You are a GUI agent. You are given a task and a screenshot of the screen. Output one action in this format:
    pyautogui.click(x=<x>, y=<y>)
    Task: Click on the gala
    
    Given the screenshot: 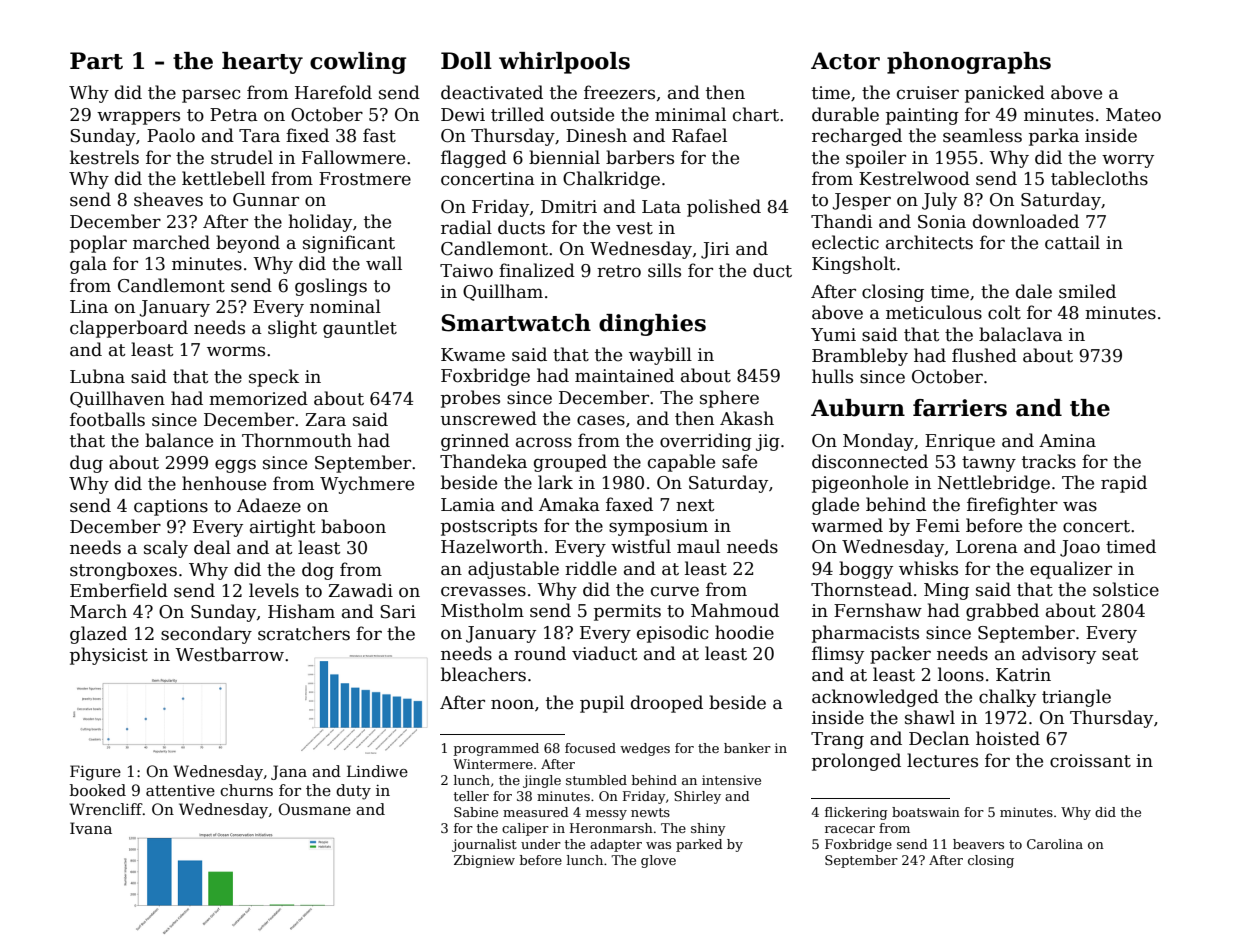 What is the action you would take?
    pyautogui.click(x=88, y=265)
